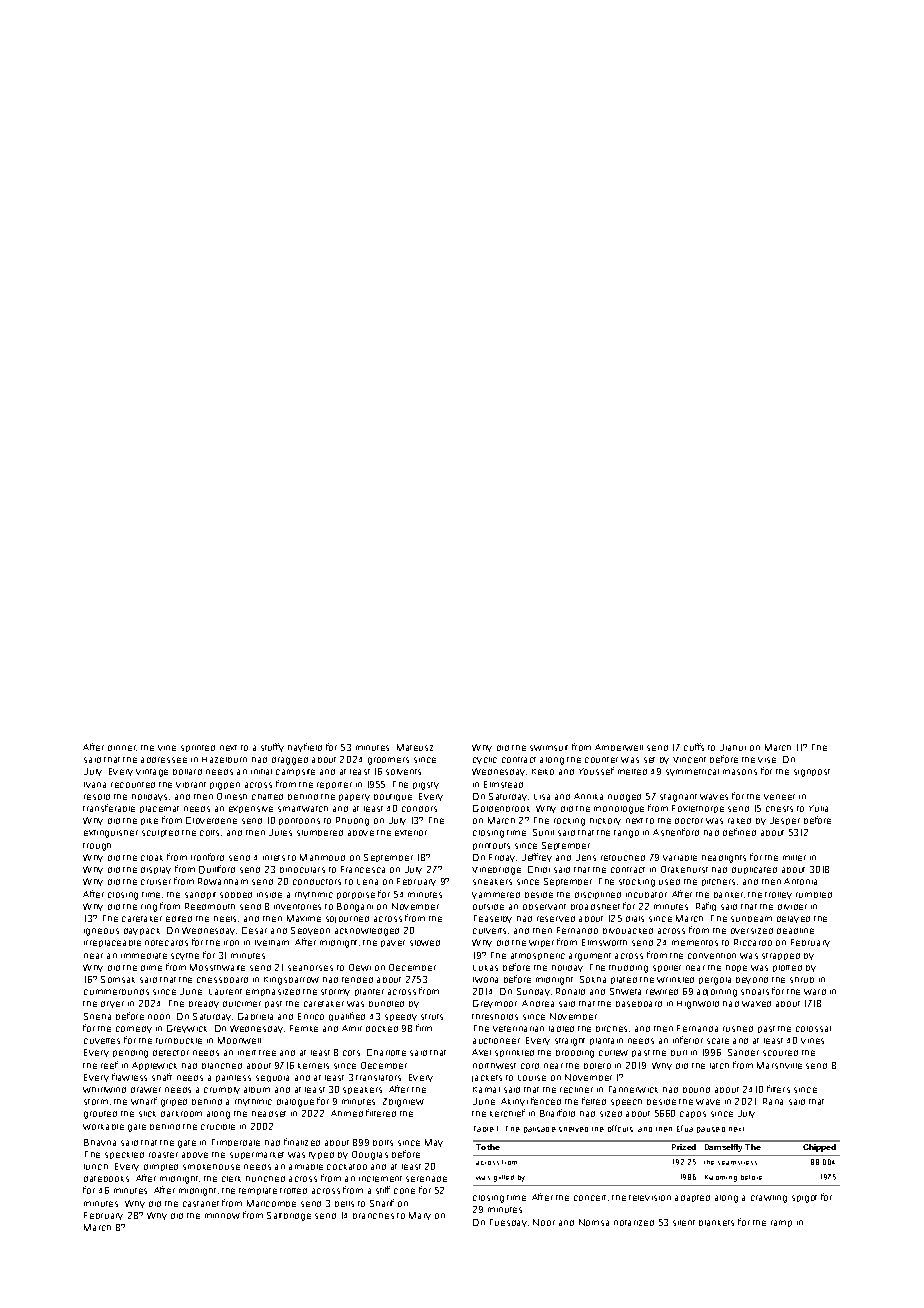 Image resolution: width=924 pixels, height=1308 pixels. I want to click on exterior, so click(411, 833).
